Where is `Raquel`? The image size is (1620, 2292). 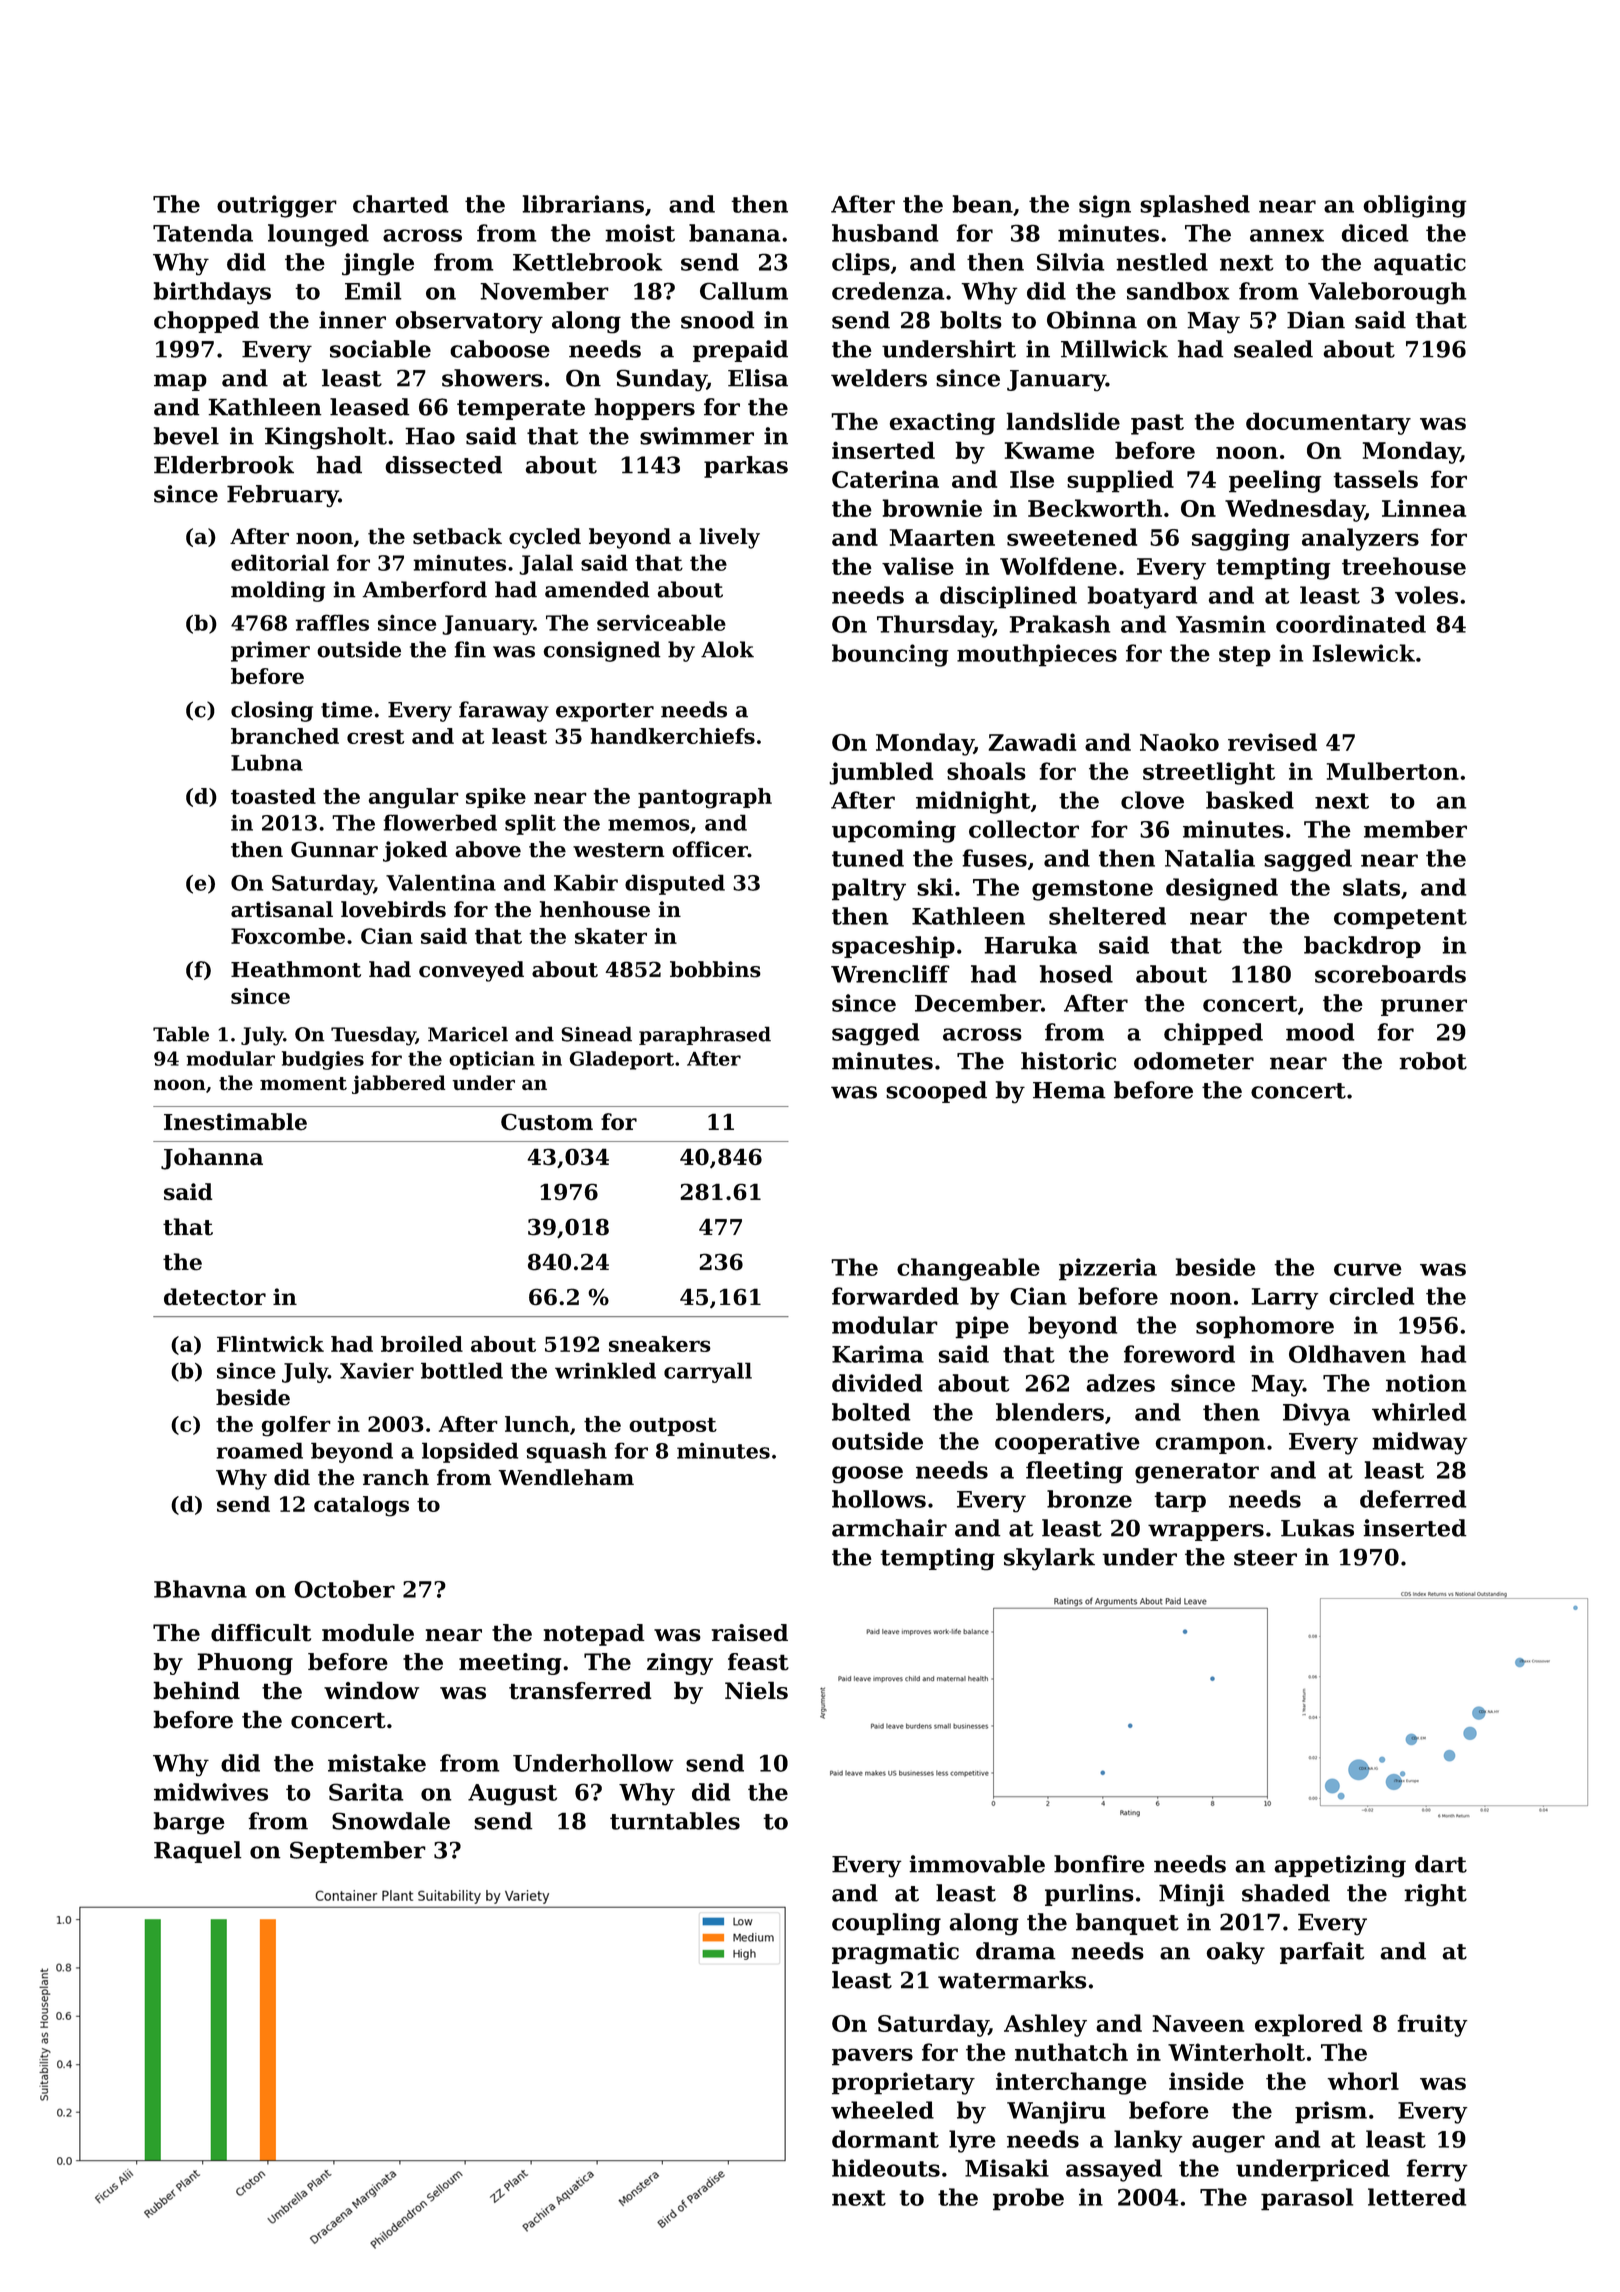
Raquel is located at coordinates (198, 1852).
